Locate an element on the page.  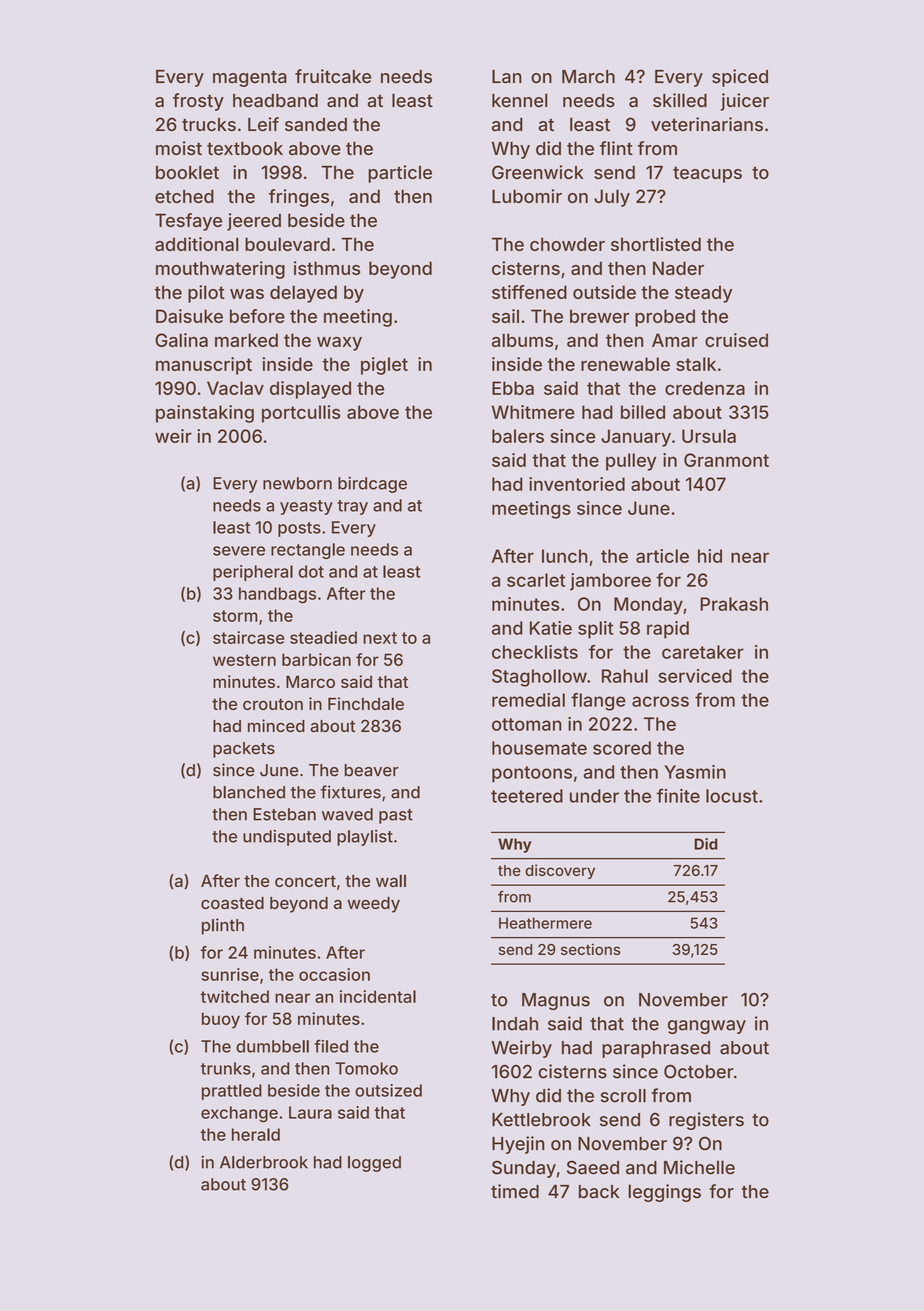
spiced is located at coordinates (740, 78).
